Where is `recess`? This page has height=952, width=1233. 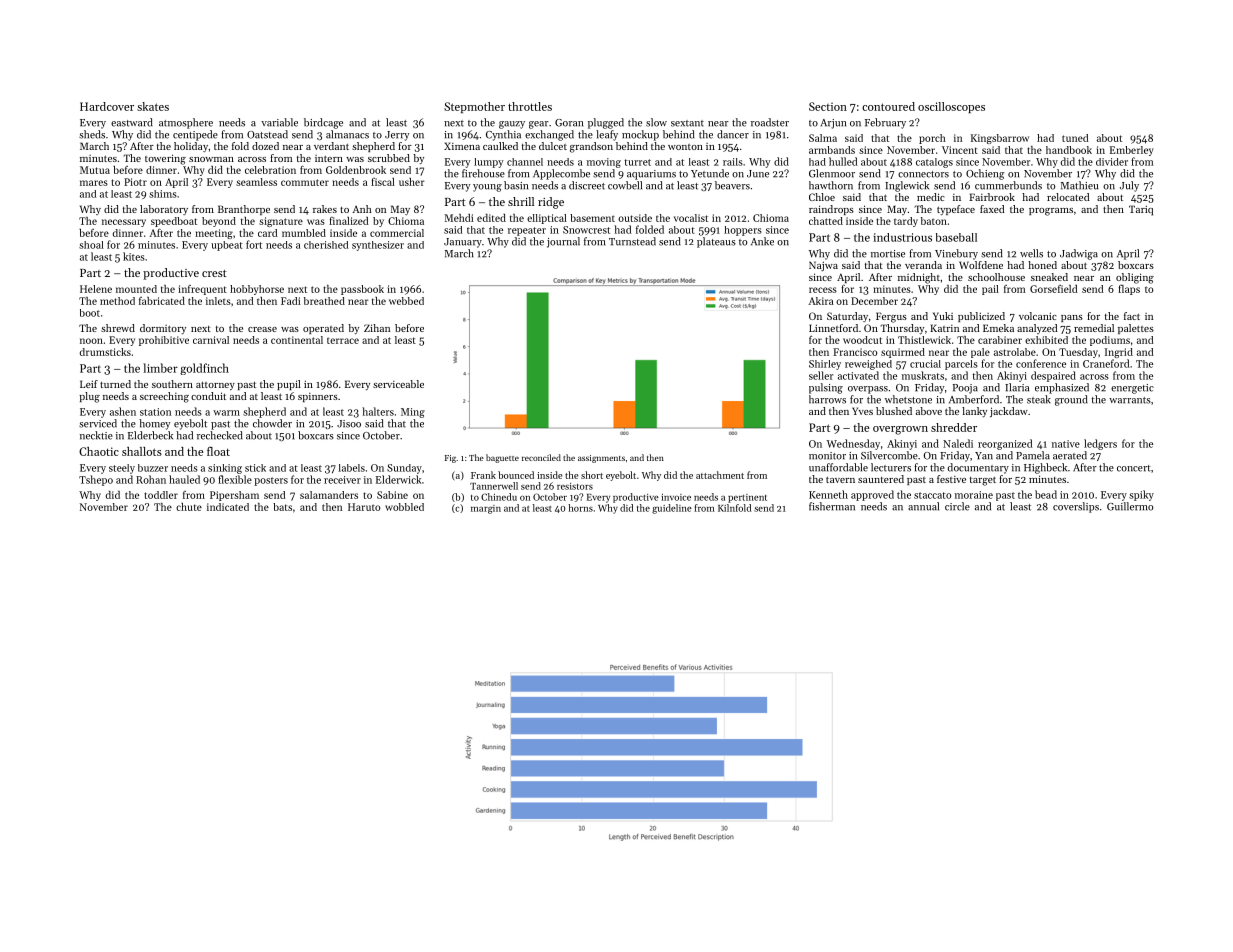 recess is located at coordinates (823, 290).
